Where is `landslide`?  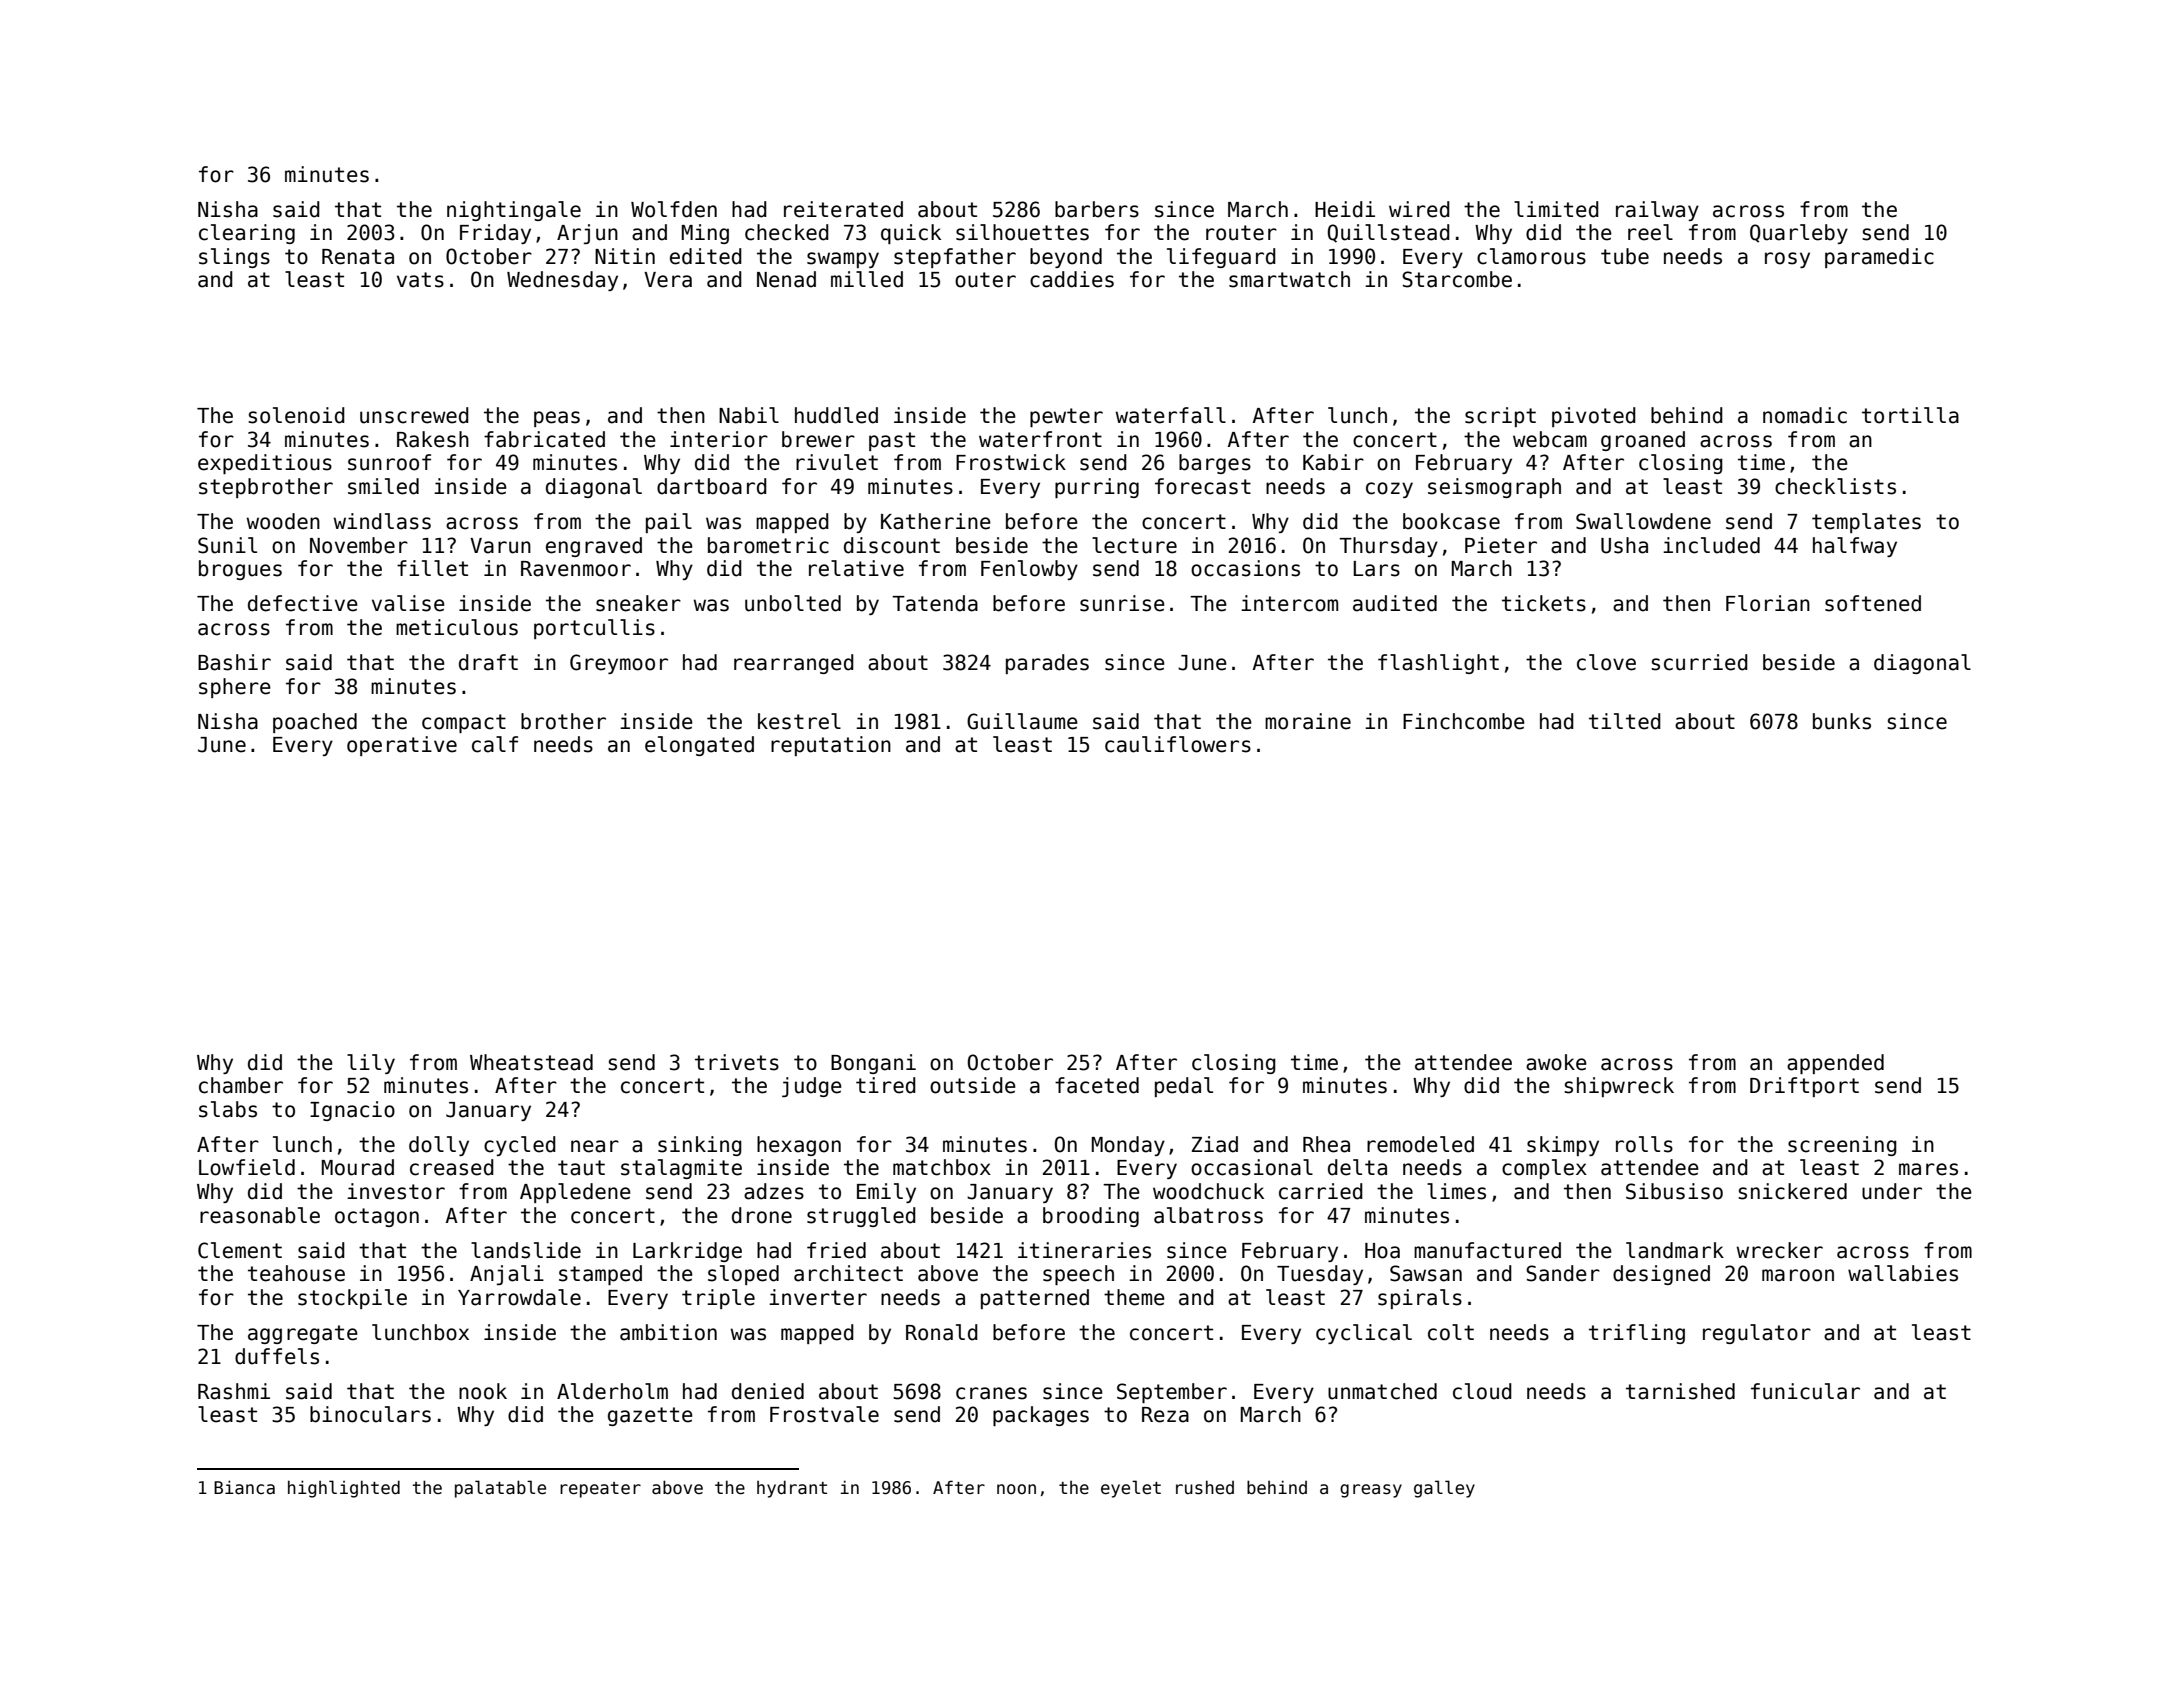
landslide is located at coordinates (526, 1250).
